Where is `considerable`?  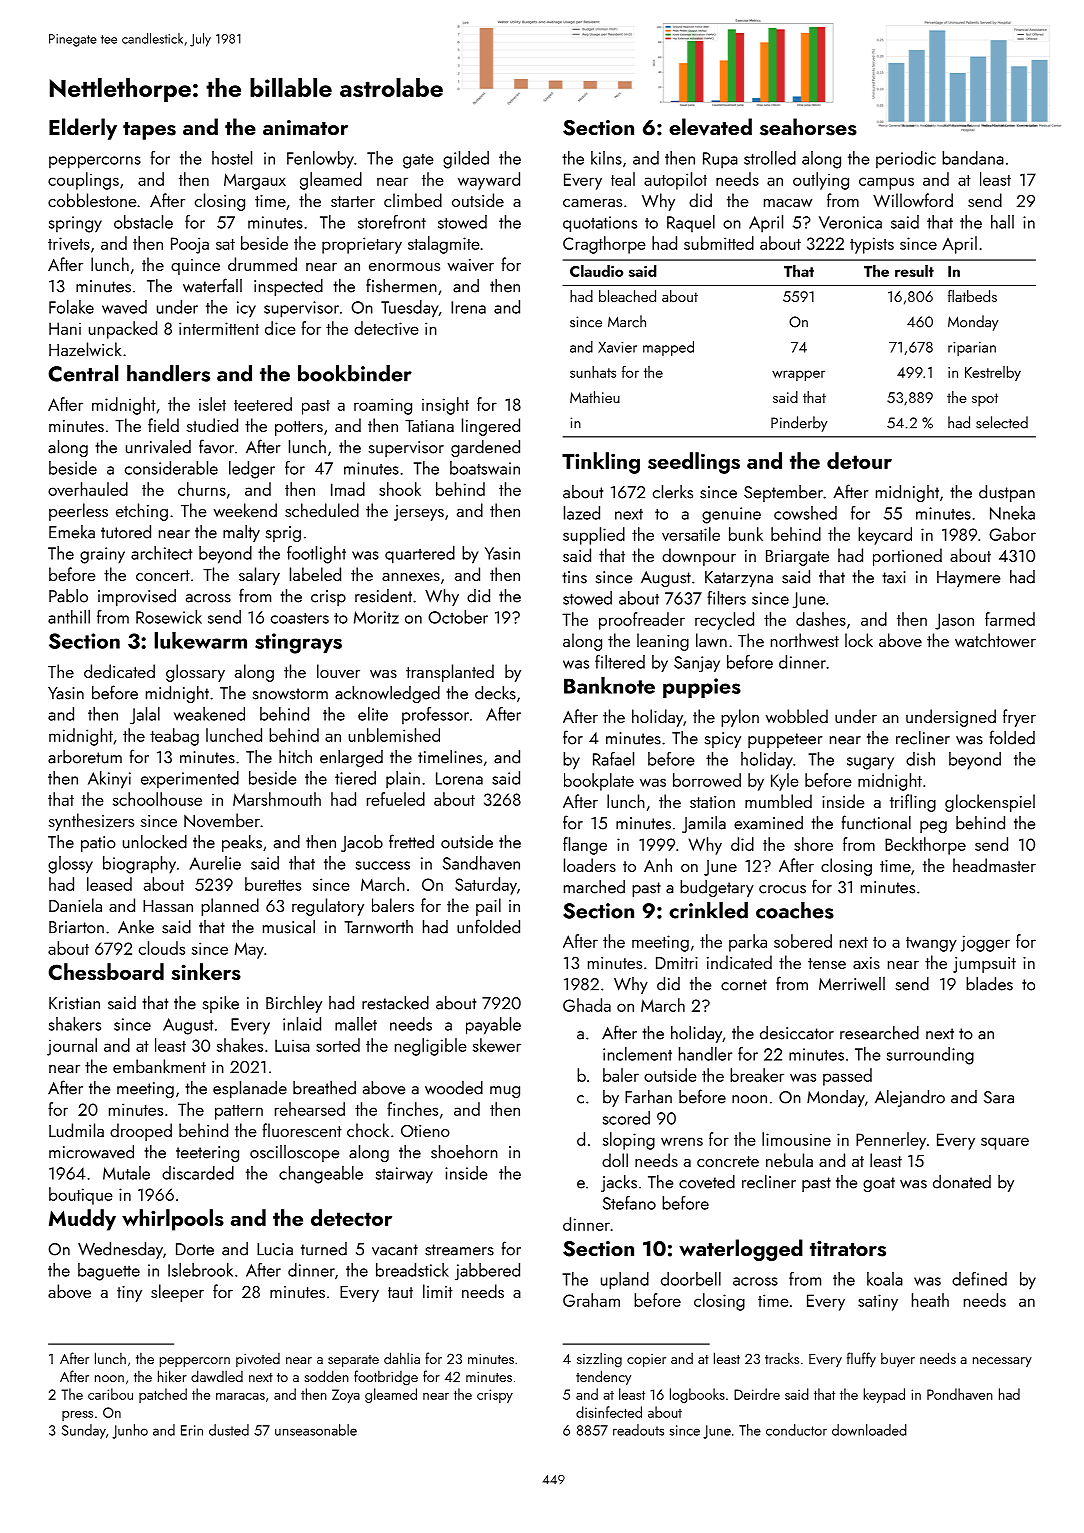
considerable is located at coordinates (171, 468).
